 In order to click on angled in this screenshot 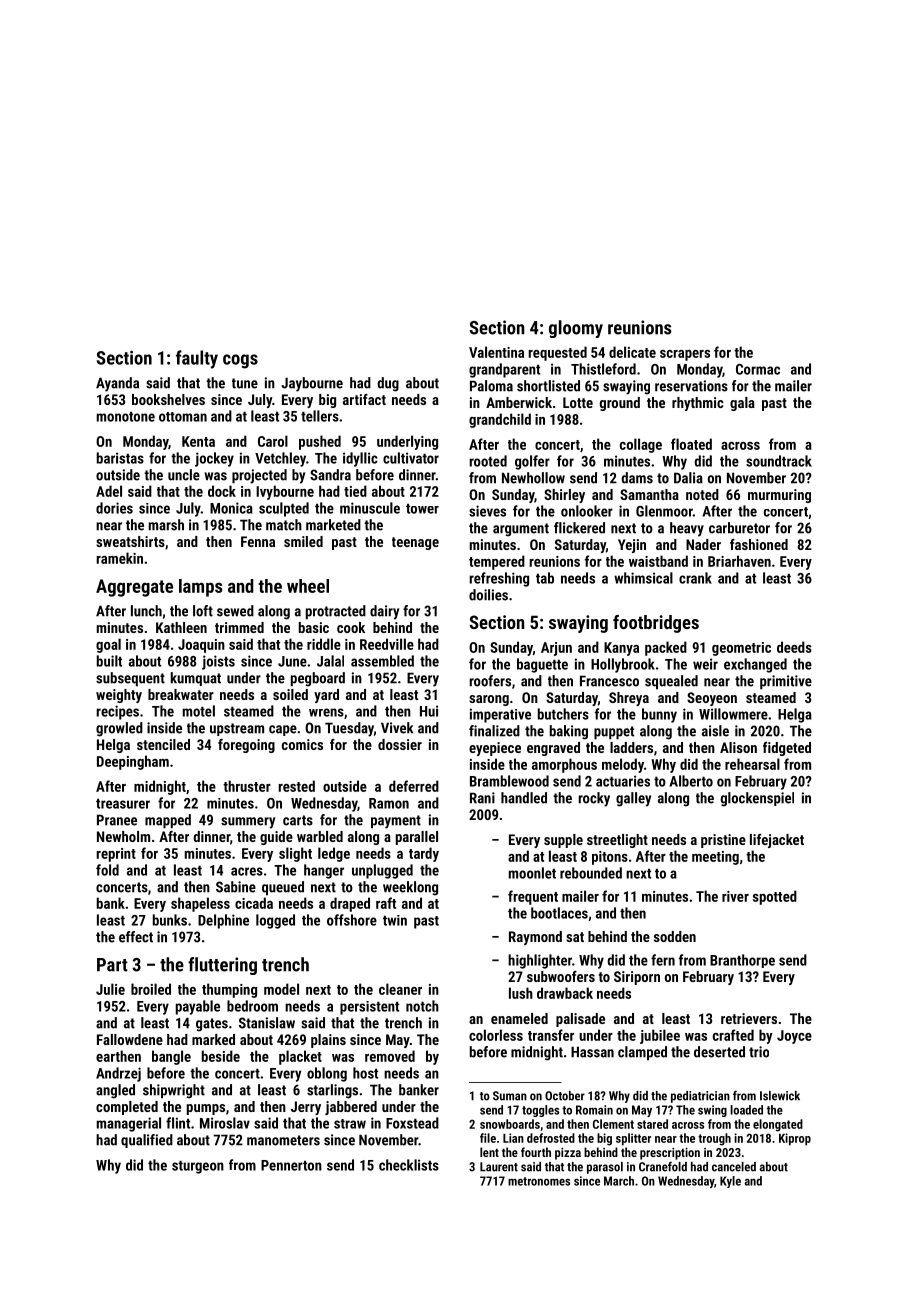, I will do `click(115, 1091)`.
